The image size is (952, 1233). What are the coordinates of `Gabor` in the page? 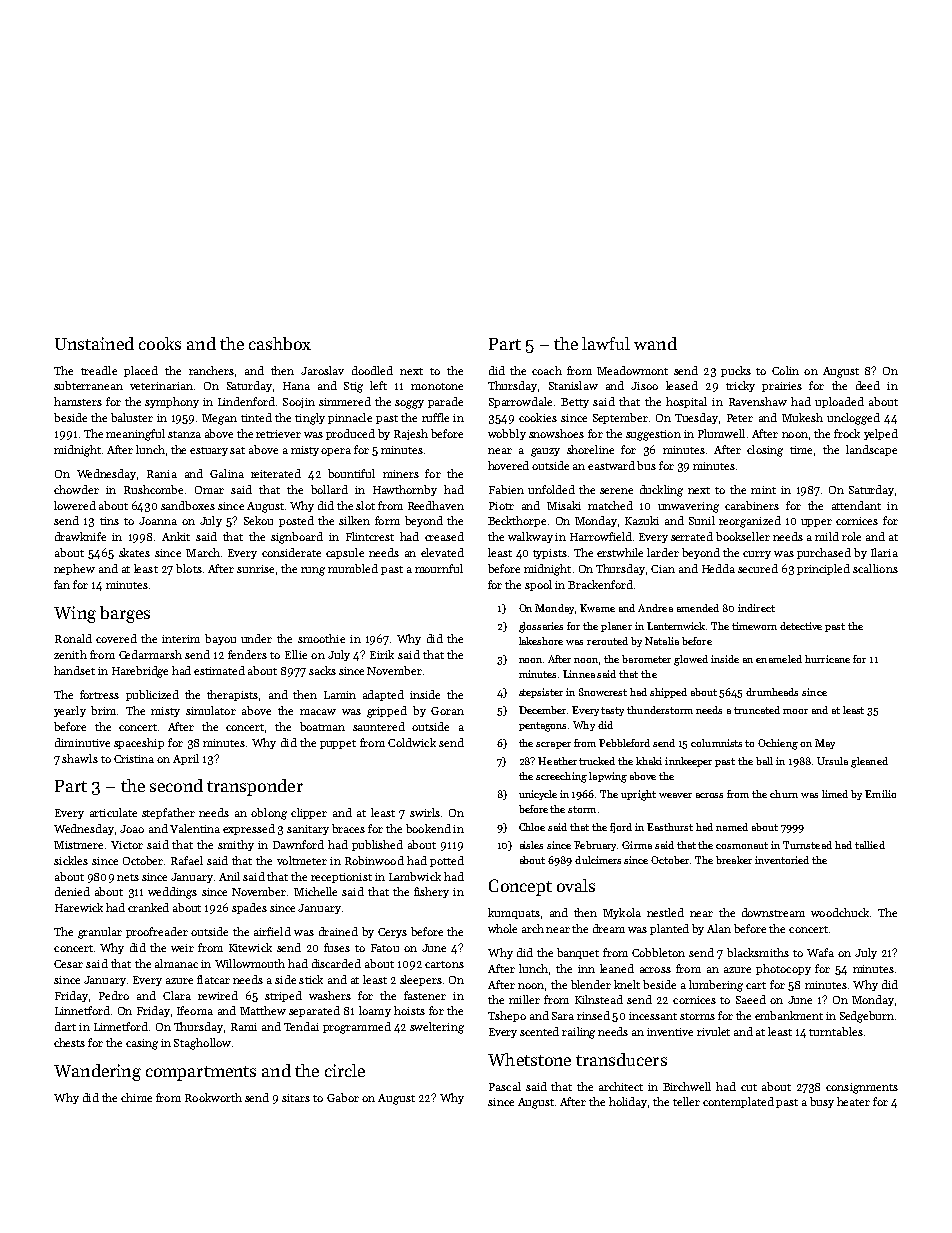 It's located at (343, 1097).
